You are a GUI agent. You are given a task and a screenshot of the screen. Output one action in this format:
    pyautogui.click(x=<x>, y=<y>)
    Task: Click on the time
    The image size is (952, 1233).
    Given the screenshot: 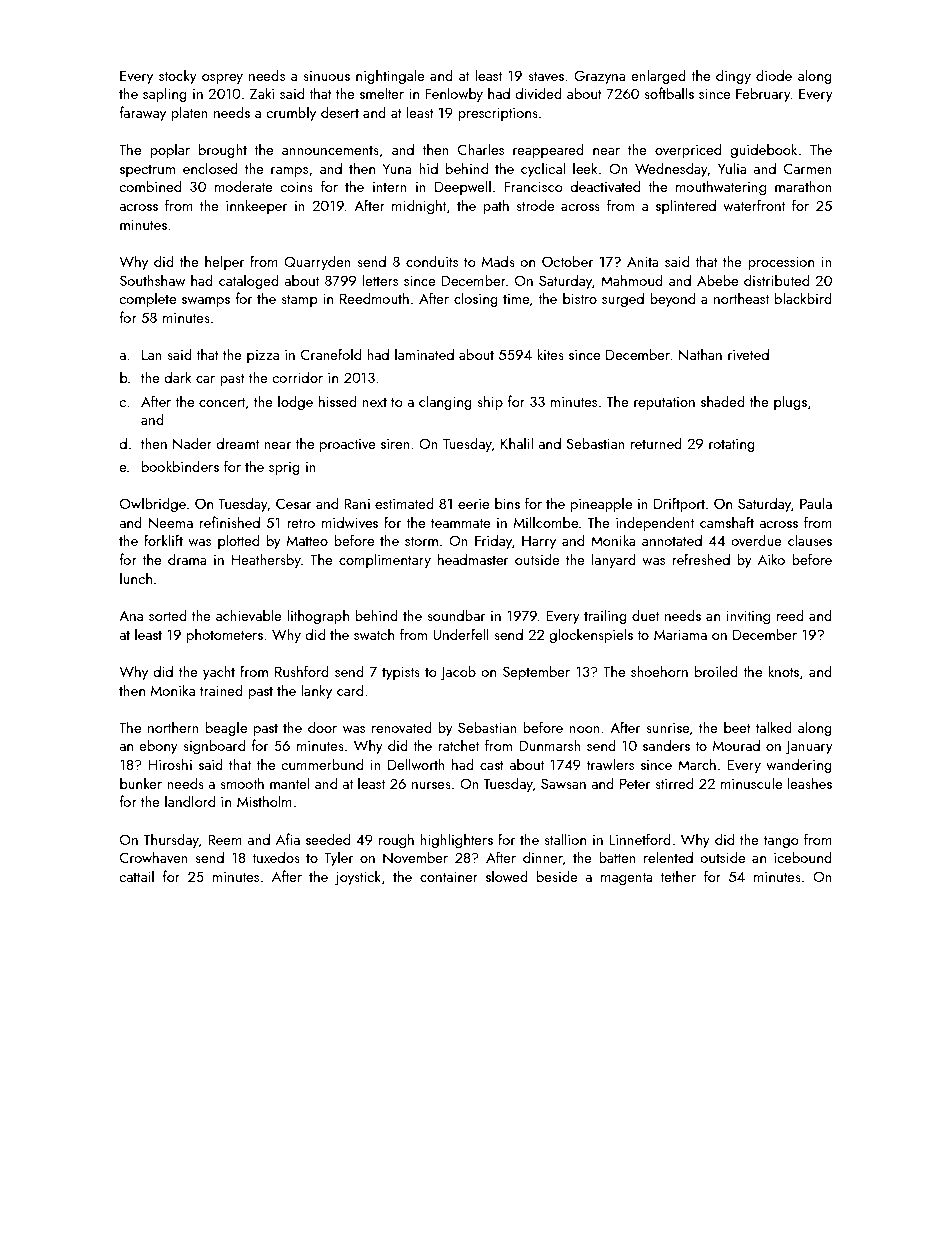 What is the action you would take?
    pyautogui.click(x=516, y=299)
